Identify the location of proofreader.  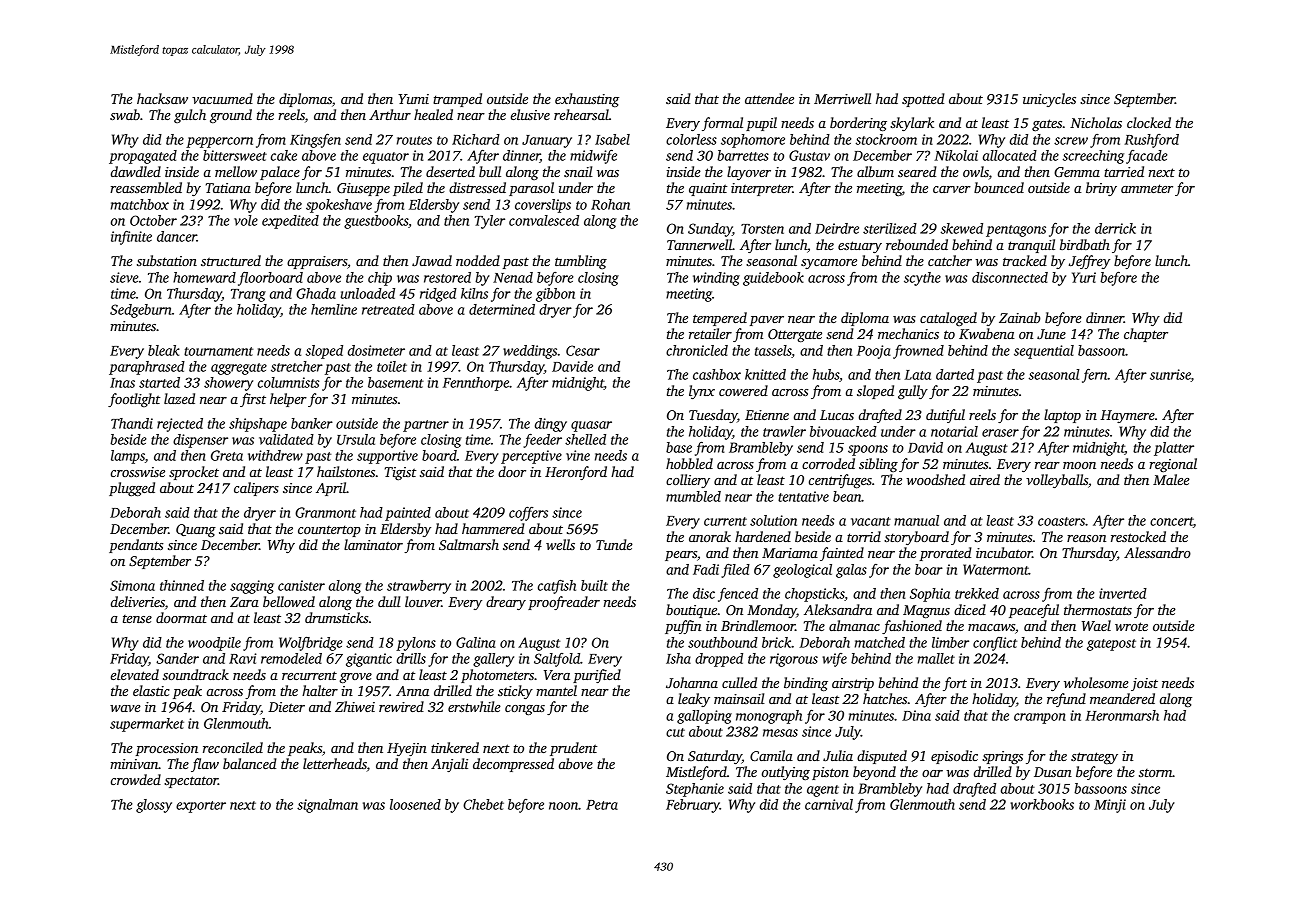
(564, 603).
